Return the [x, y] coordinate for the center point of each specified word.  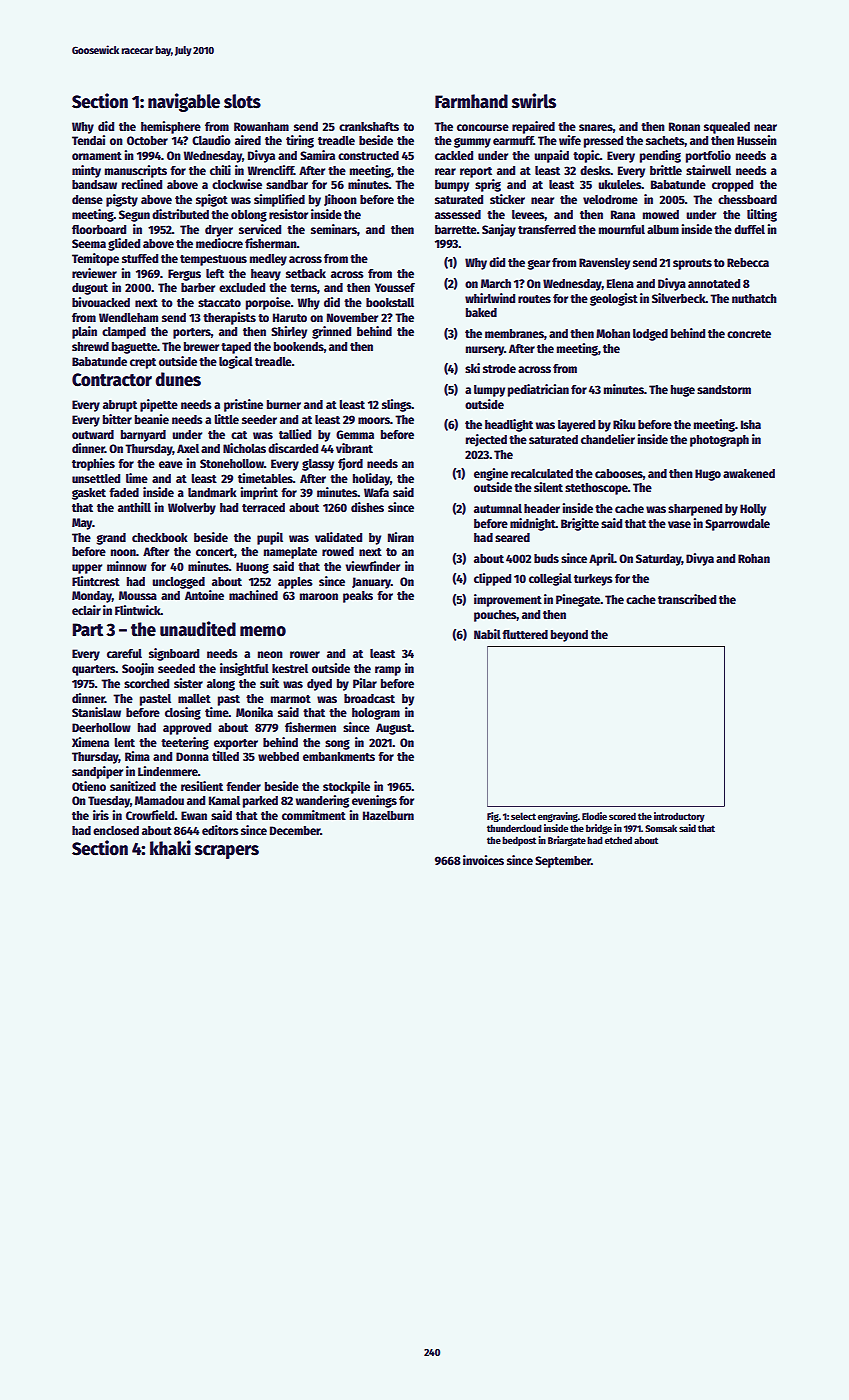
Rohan [754, 558]
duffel [749, 229]
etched [618, 840]
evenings [374, 801]
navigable [184, 102]
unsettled [96, 478]
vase [679, 524]
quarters [94, 670]
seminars [334, 229]
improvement [508, 600]
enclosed [116, 830]
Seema [89, 243]
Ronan [684, 126]
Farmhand [471, 101]
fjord [350, 464]
